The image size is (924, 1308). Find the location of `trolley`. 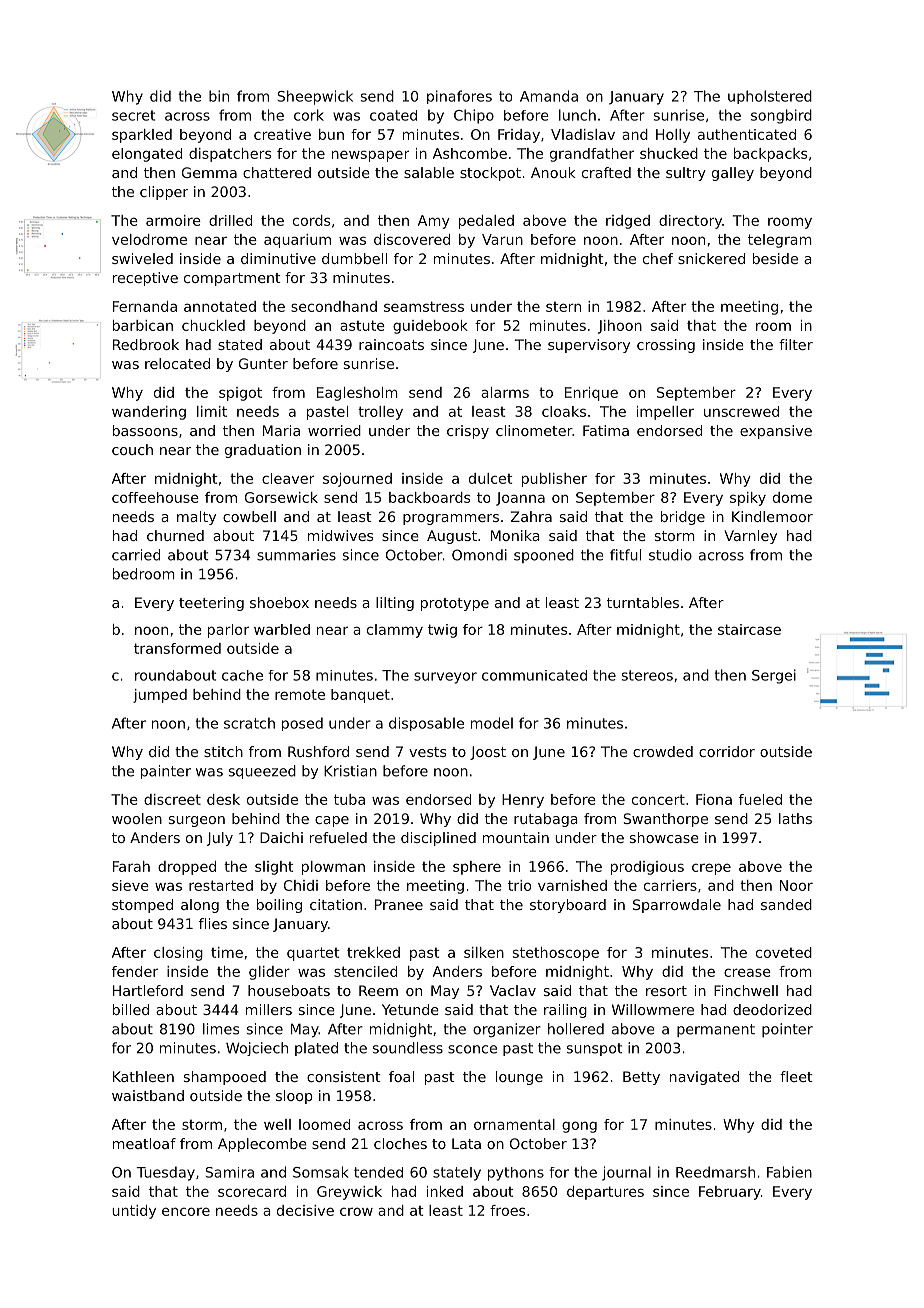

trolley is located at coordinates (380, 413).
